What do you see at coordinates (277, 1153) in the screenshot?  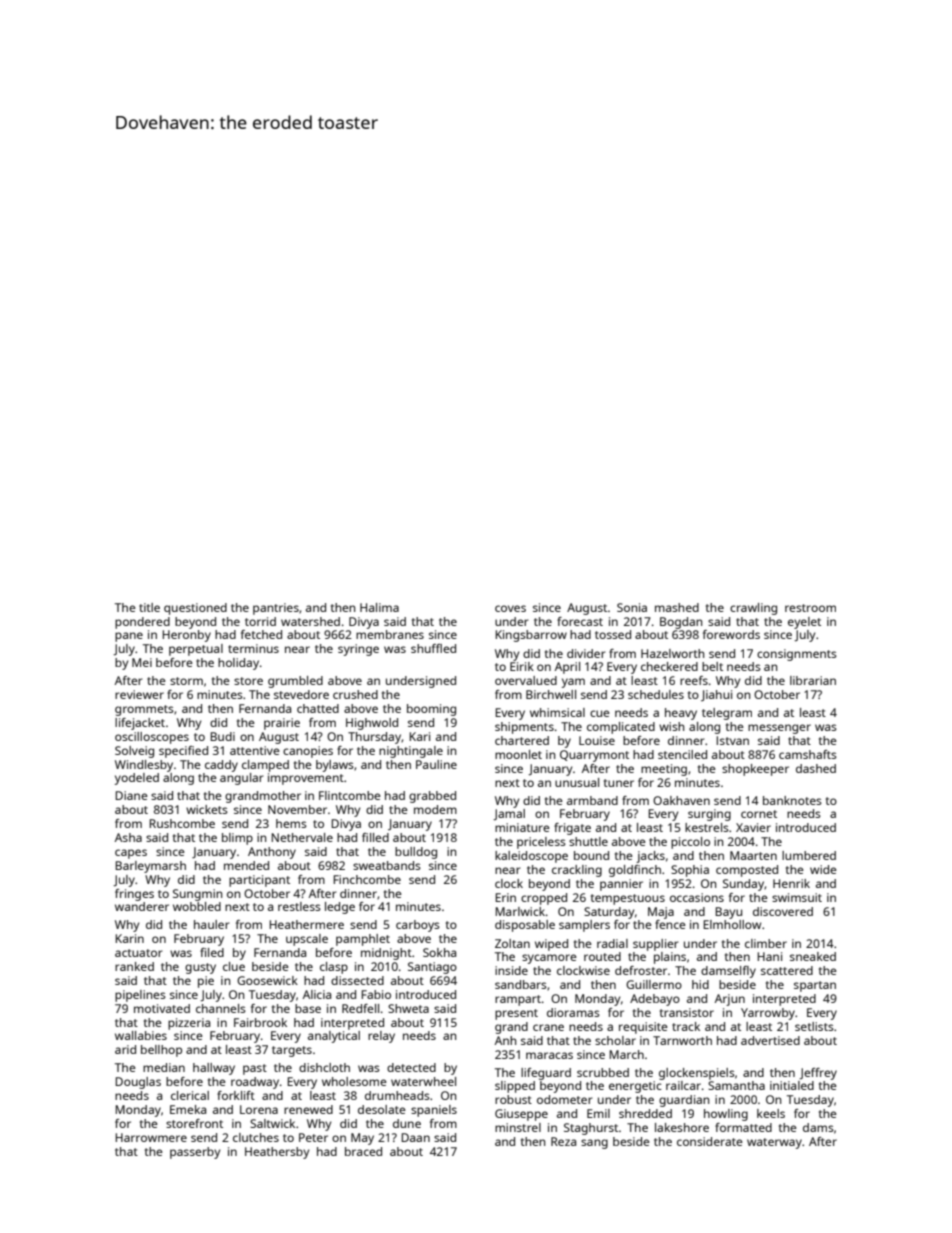 I see `Heathersby` at bounding box center [277, 1153].
